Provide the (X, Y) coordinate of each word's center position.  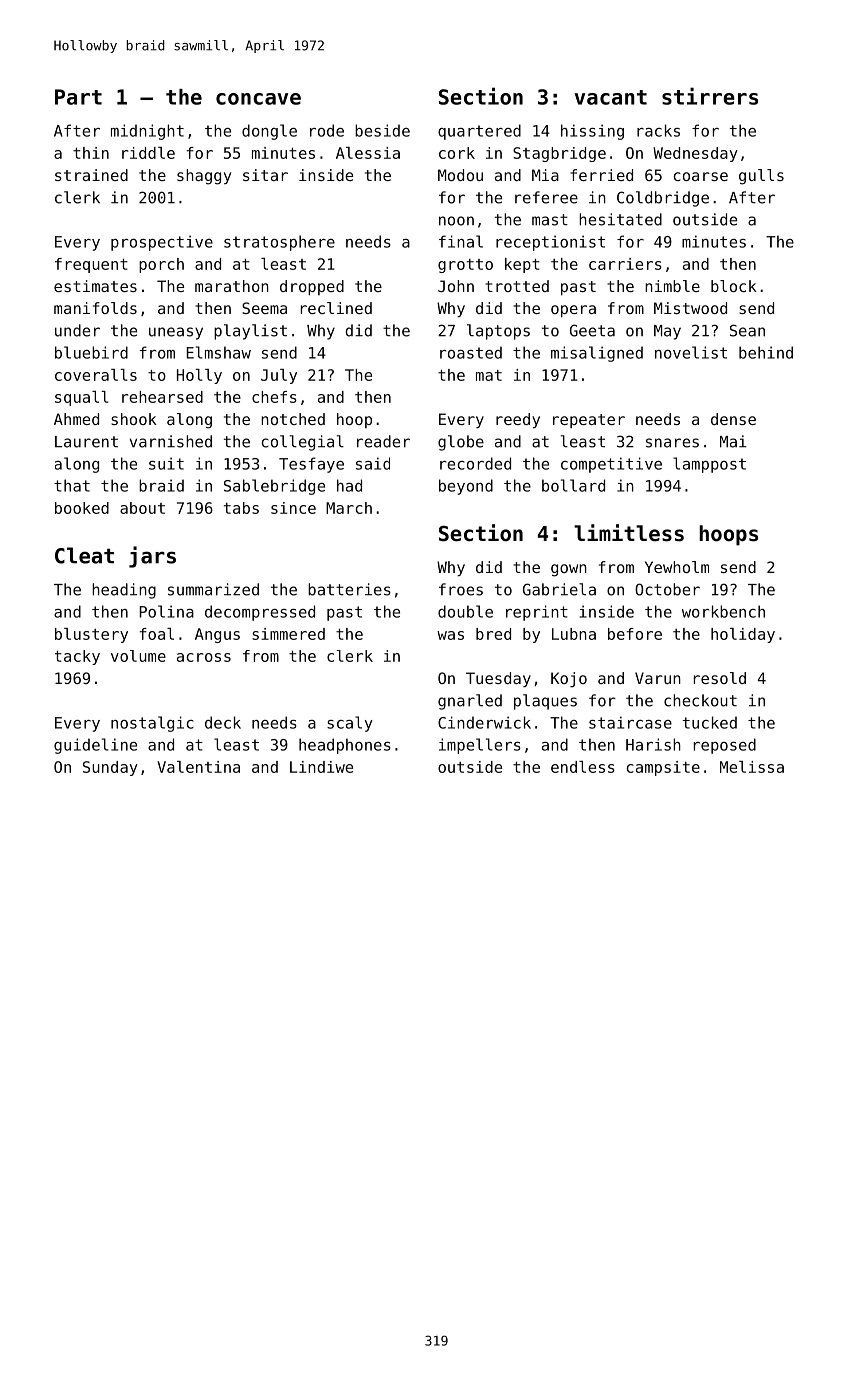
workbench (723, 611)
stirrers (710, 96)
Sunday (110, 768)
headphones (345, 746)
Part (78, 97)
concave (258, 99)
